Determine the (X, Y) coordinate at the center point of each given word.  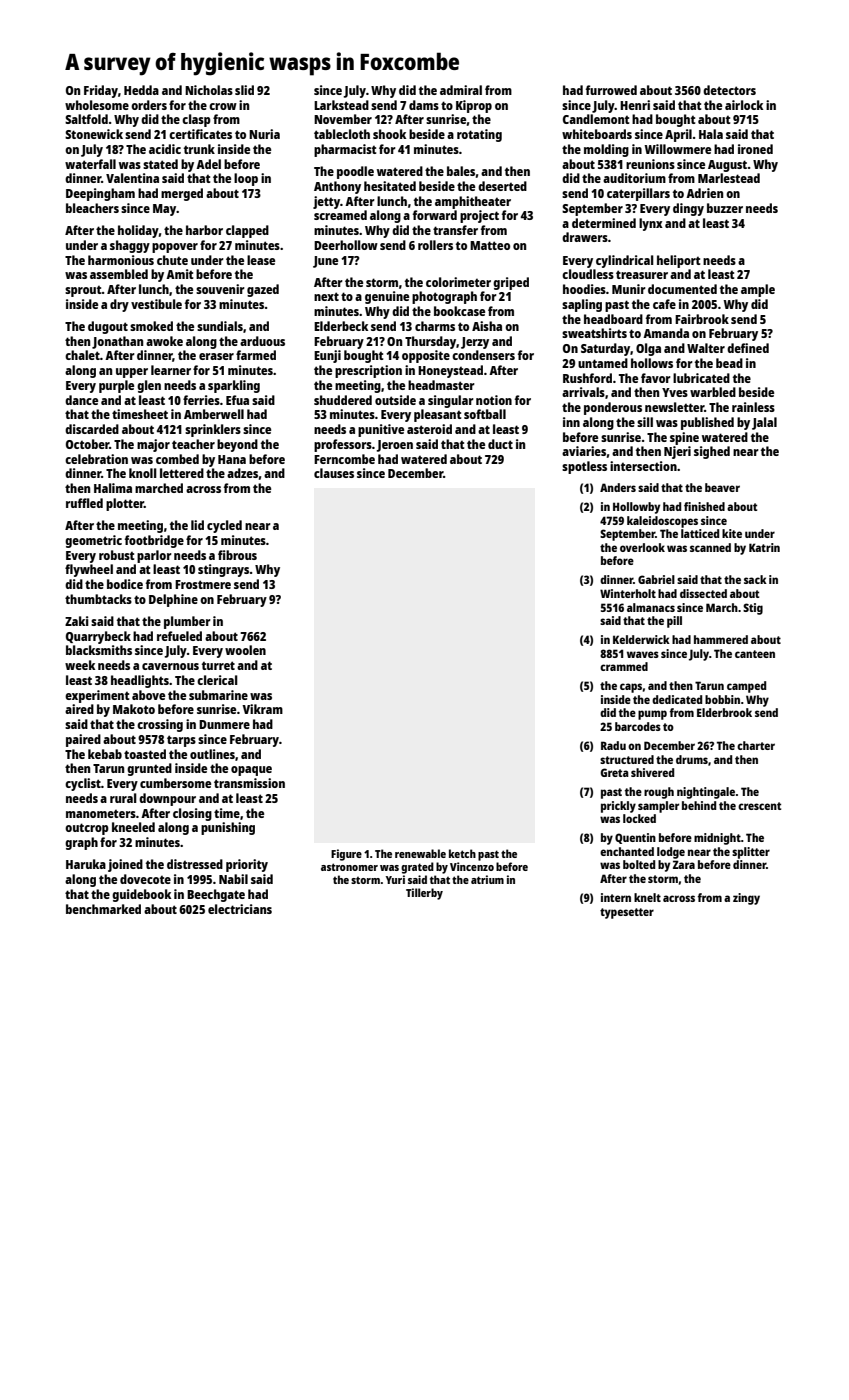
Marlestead (729, 178)
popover (175, 248)
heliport (678, 261)
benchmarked (103, 909)
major (153, 445)
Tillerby (424, 894)
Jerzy (475, 343)
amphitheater (473, 202)
